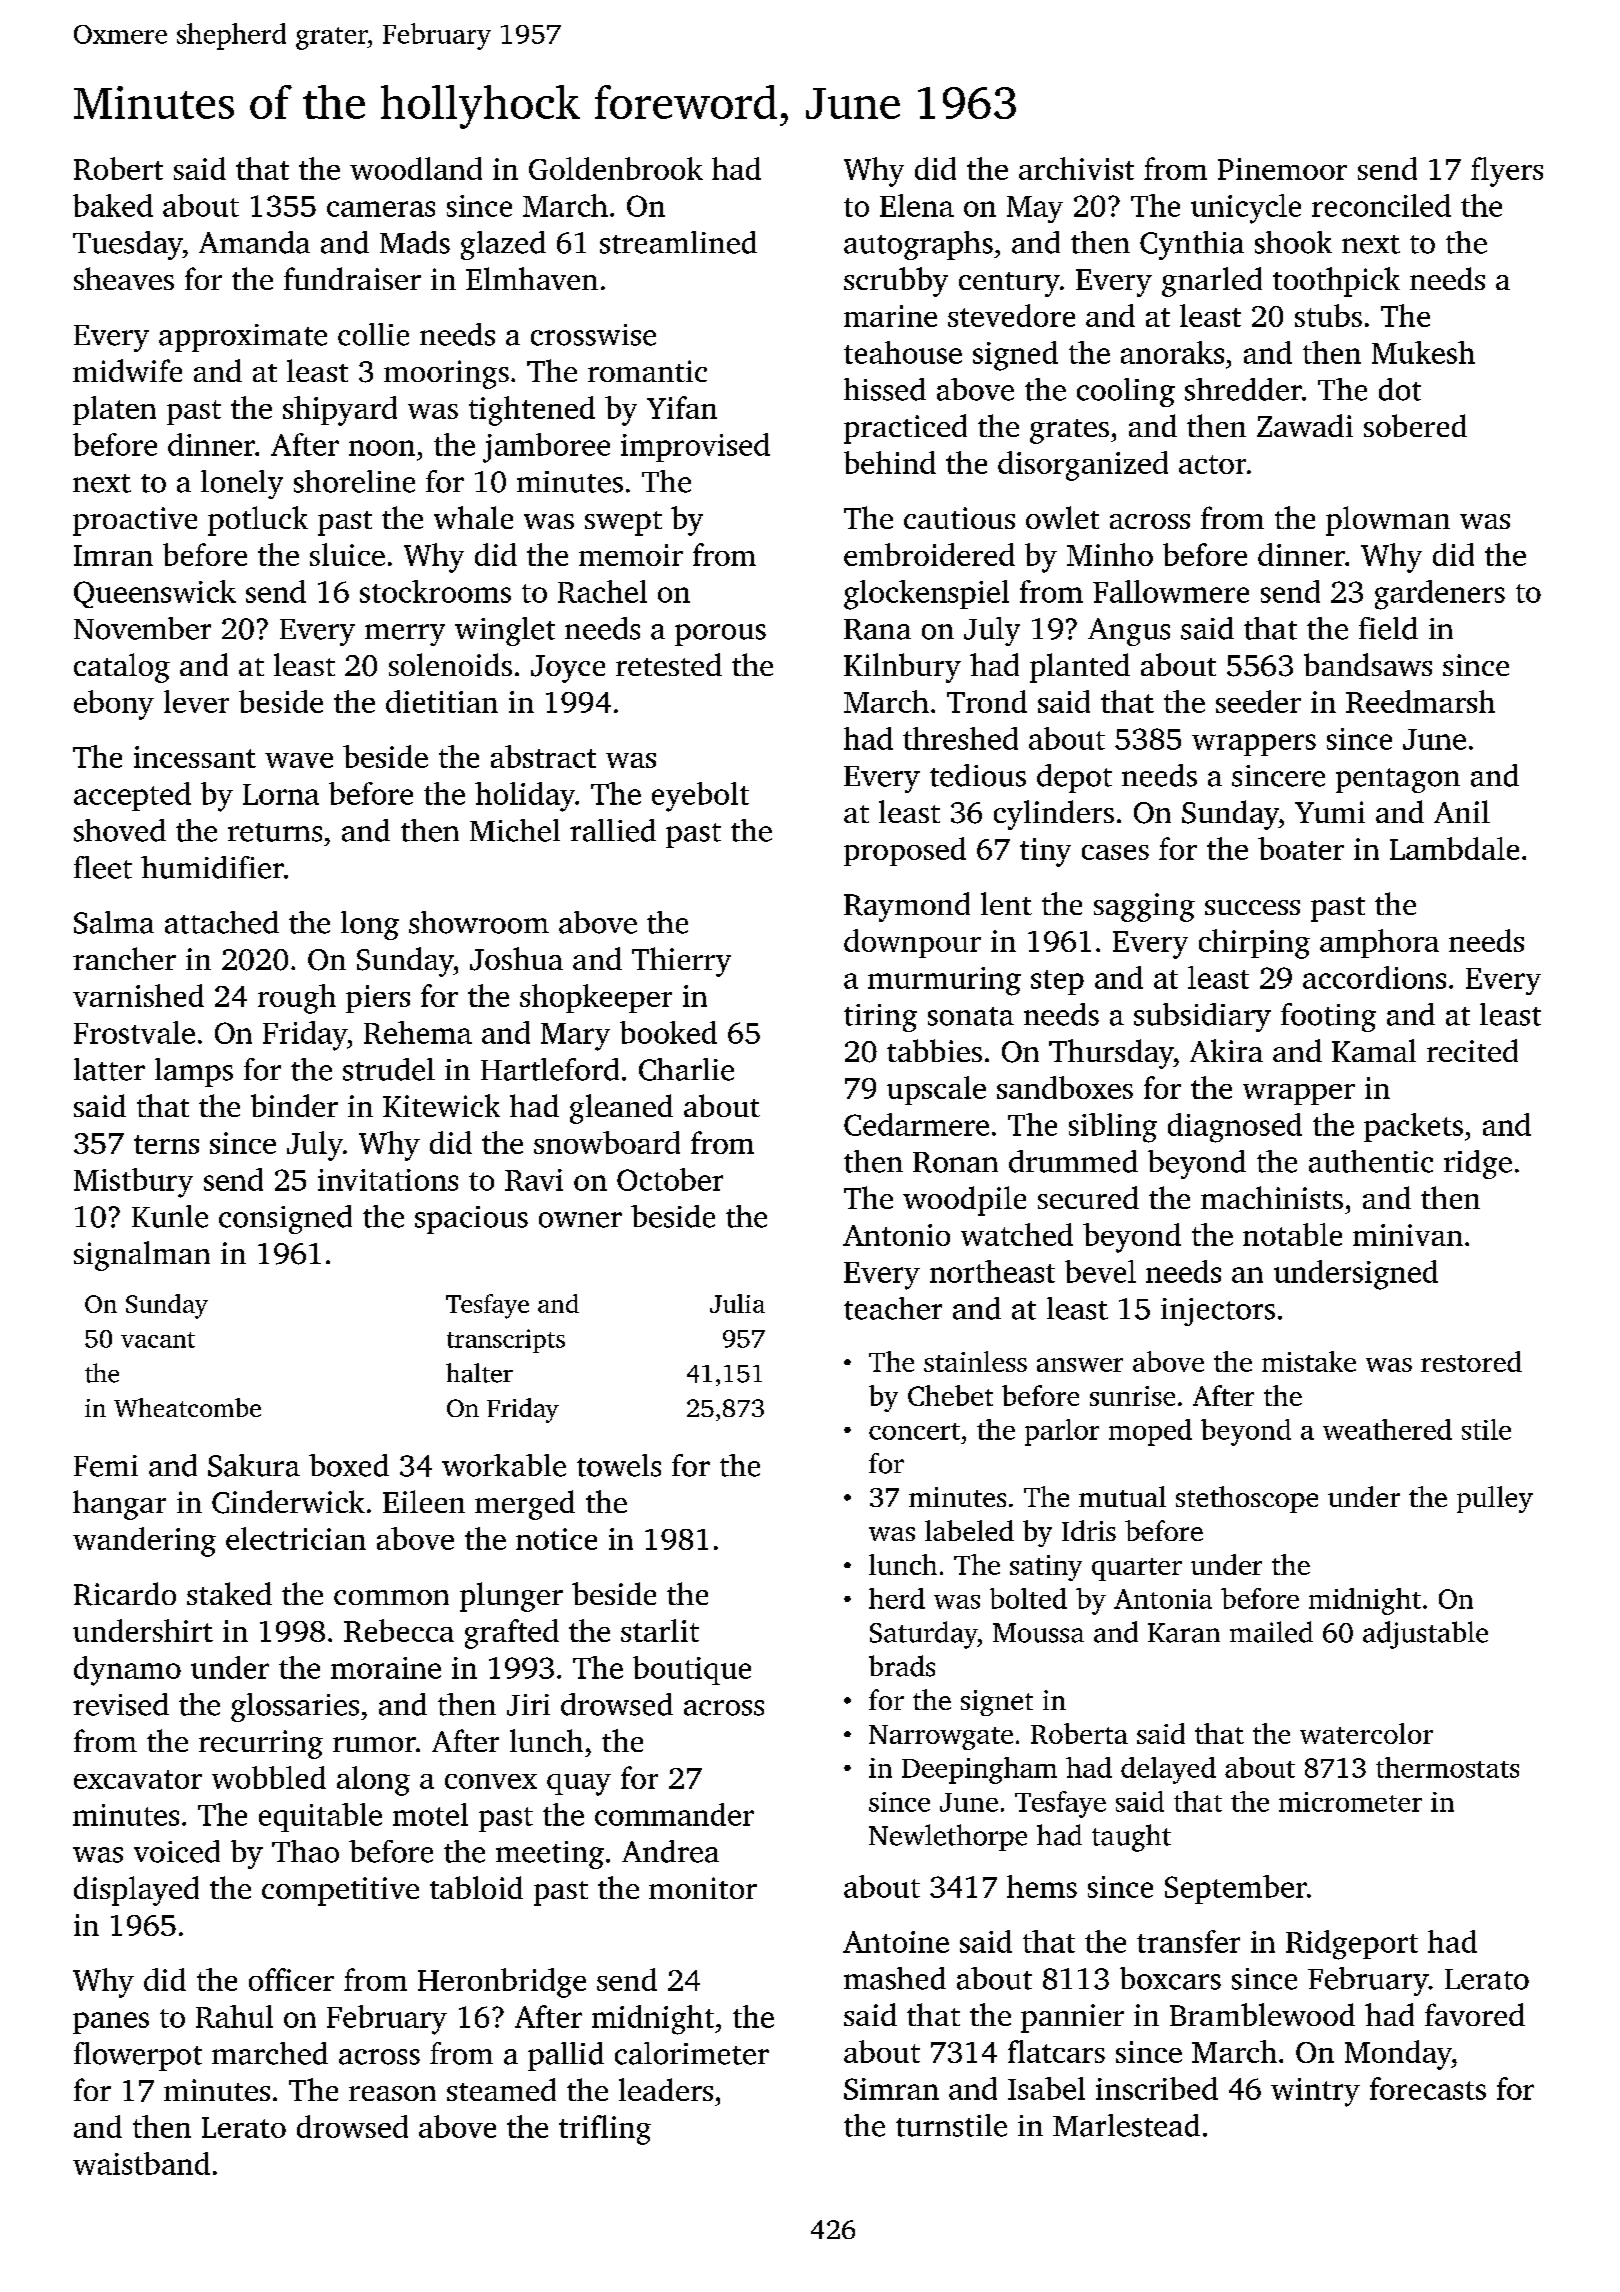 The image size is (1620, 2292). What do you see at coordinates (103, 867) in the screenshot?
I see `fleet` at bounding box center [103, 867].
